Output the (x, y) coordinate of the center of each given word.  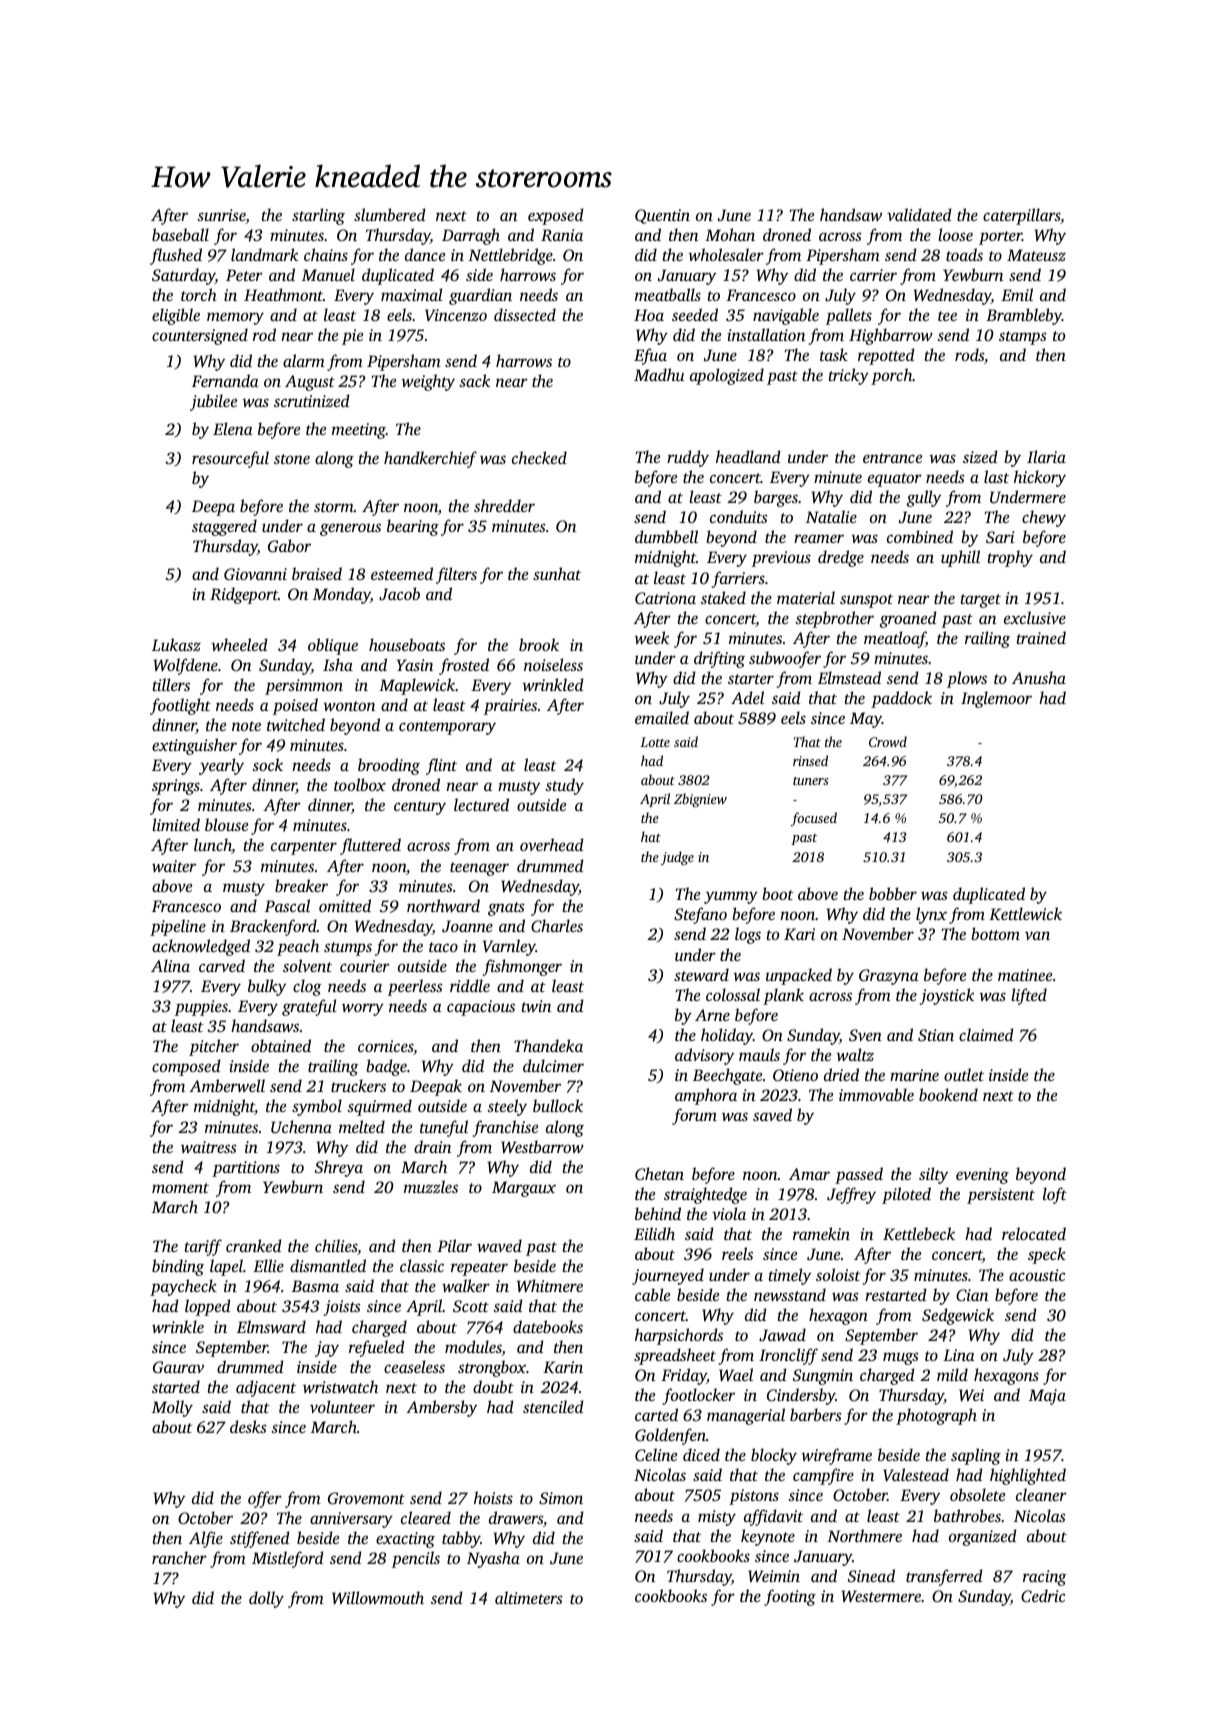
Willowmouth (378, 1598)
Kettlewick (1025, 914)
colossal (733, 994)
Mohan (730, 234)
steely (507, 1107)
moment (180, 1188)
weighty (428, 382)
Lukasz (176, 644)
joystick (947, 996)
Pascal (287, 905)
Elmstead (849, 677)
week (651, 637)
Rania (562, 235)
